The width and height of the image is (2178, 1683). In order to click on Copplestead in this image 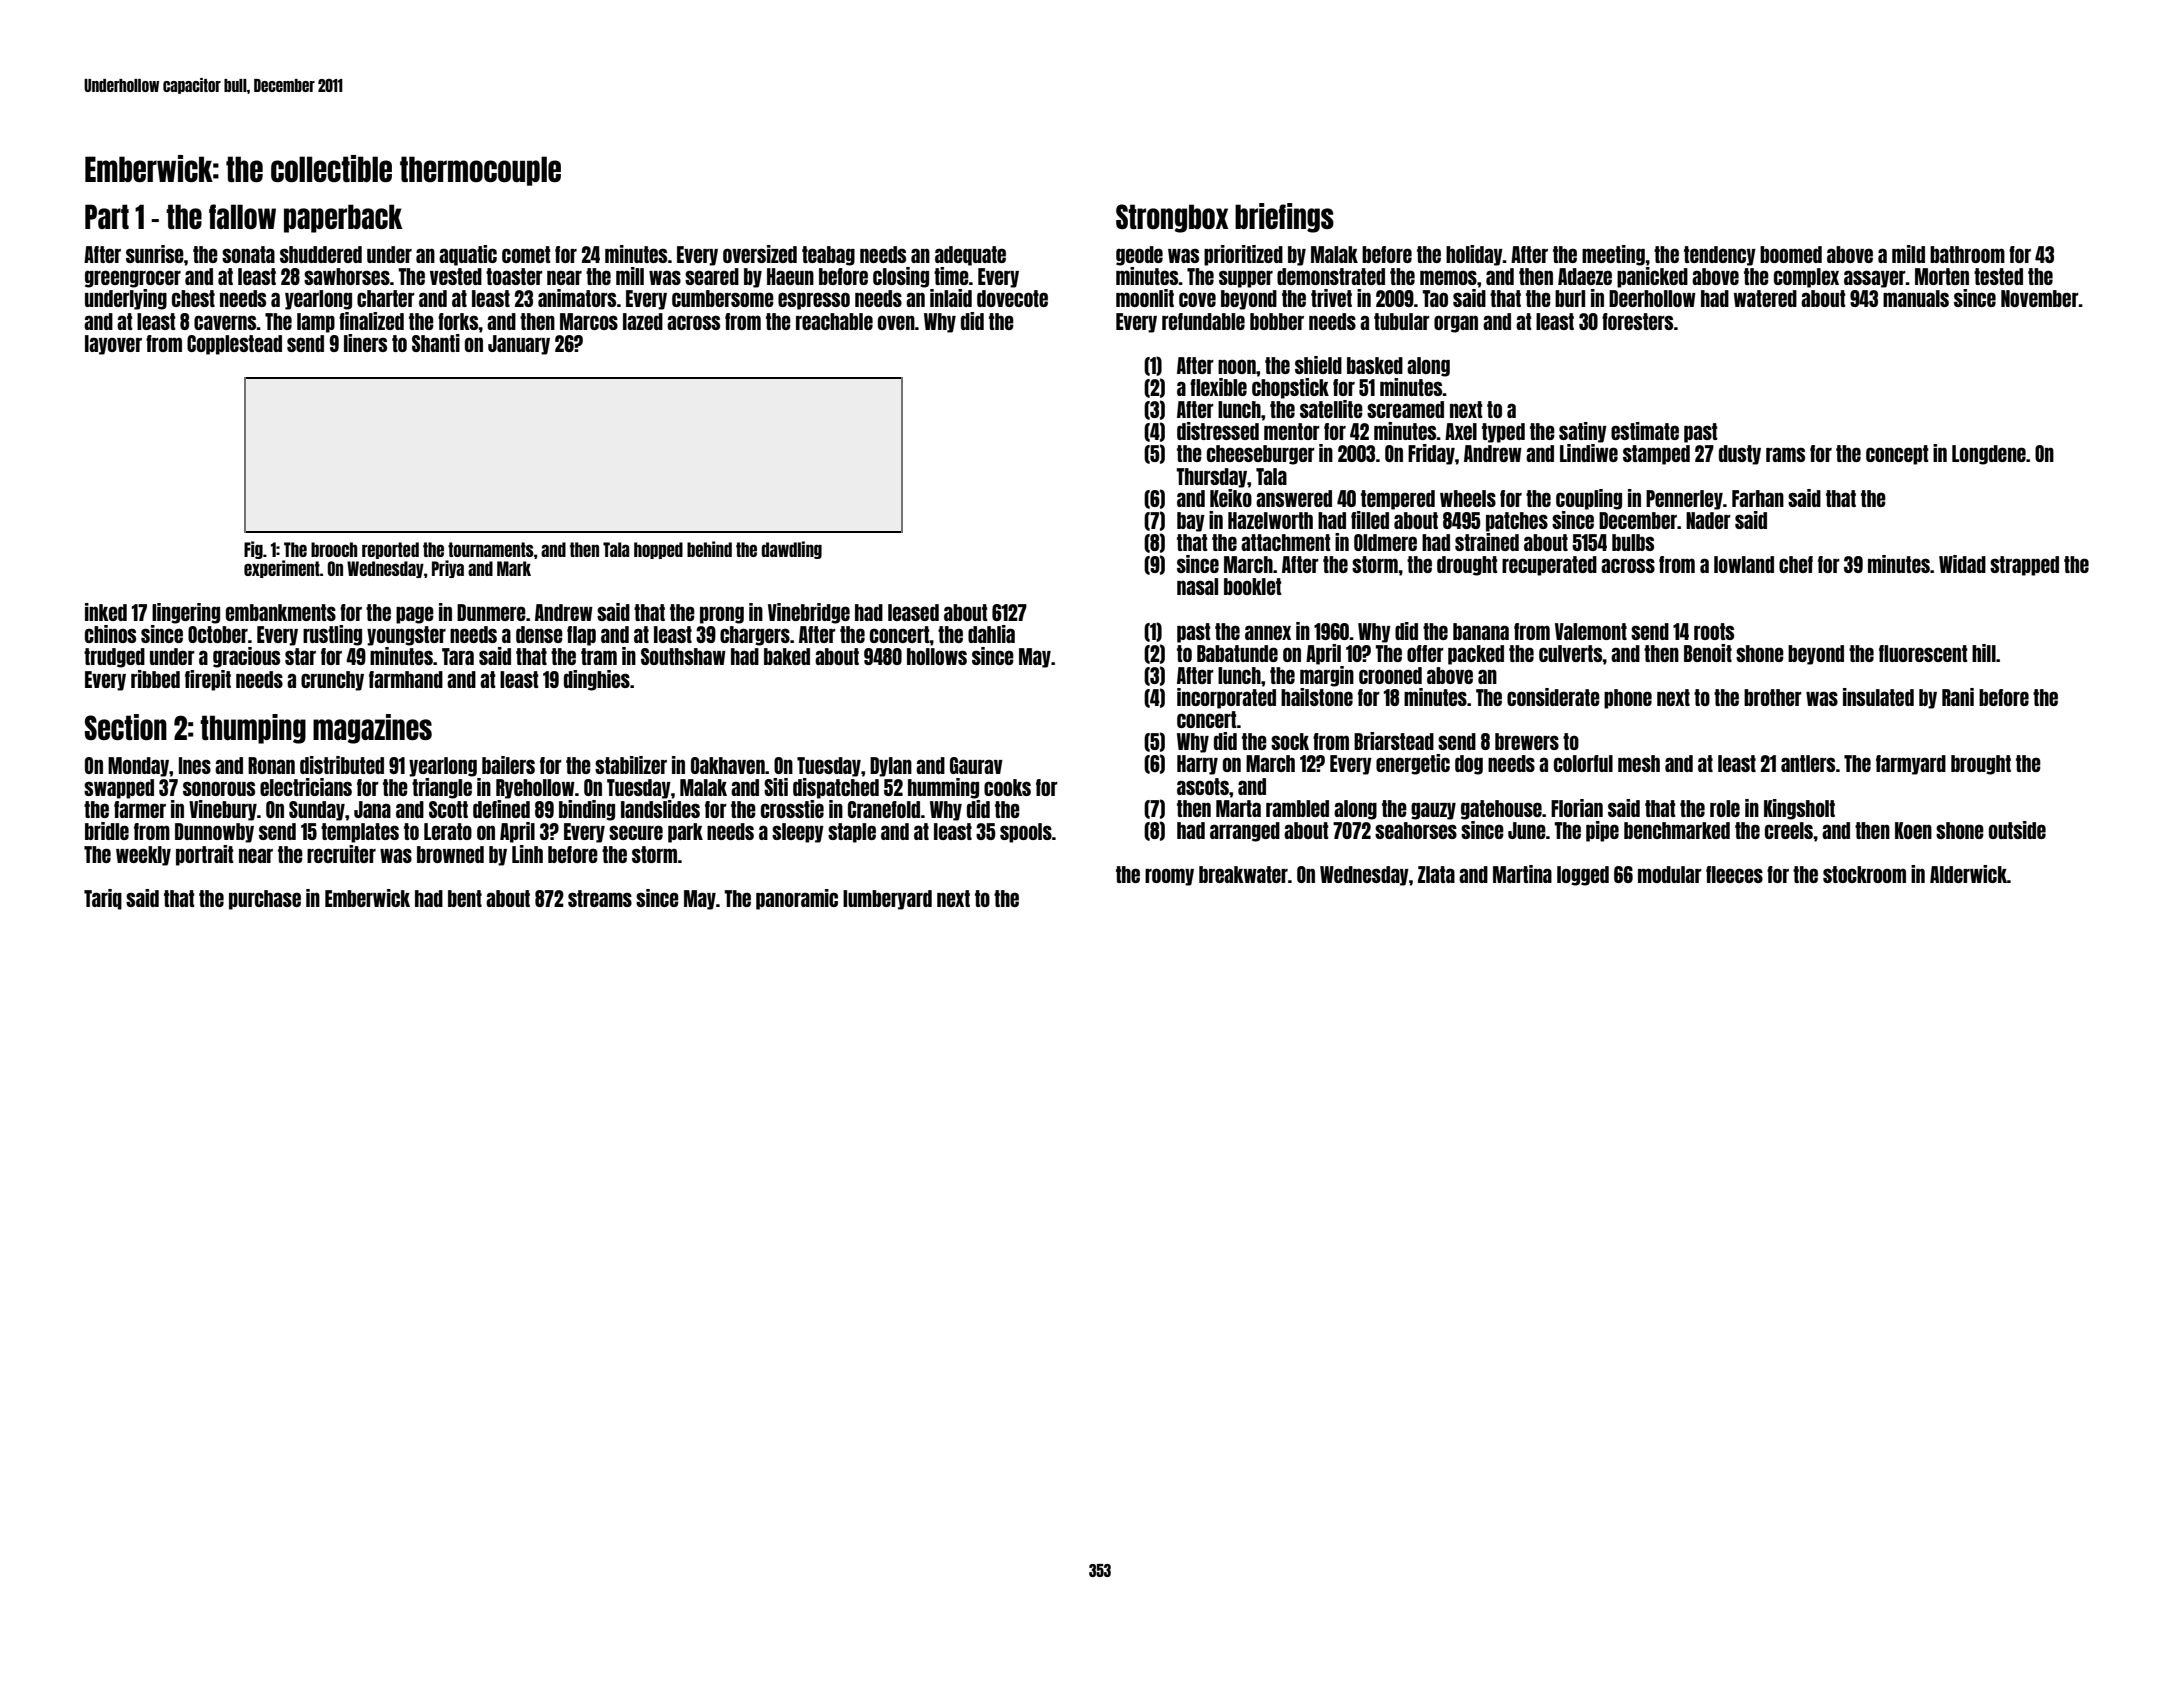, I will do `click(234, 345)`.
